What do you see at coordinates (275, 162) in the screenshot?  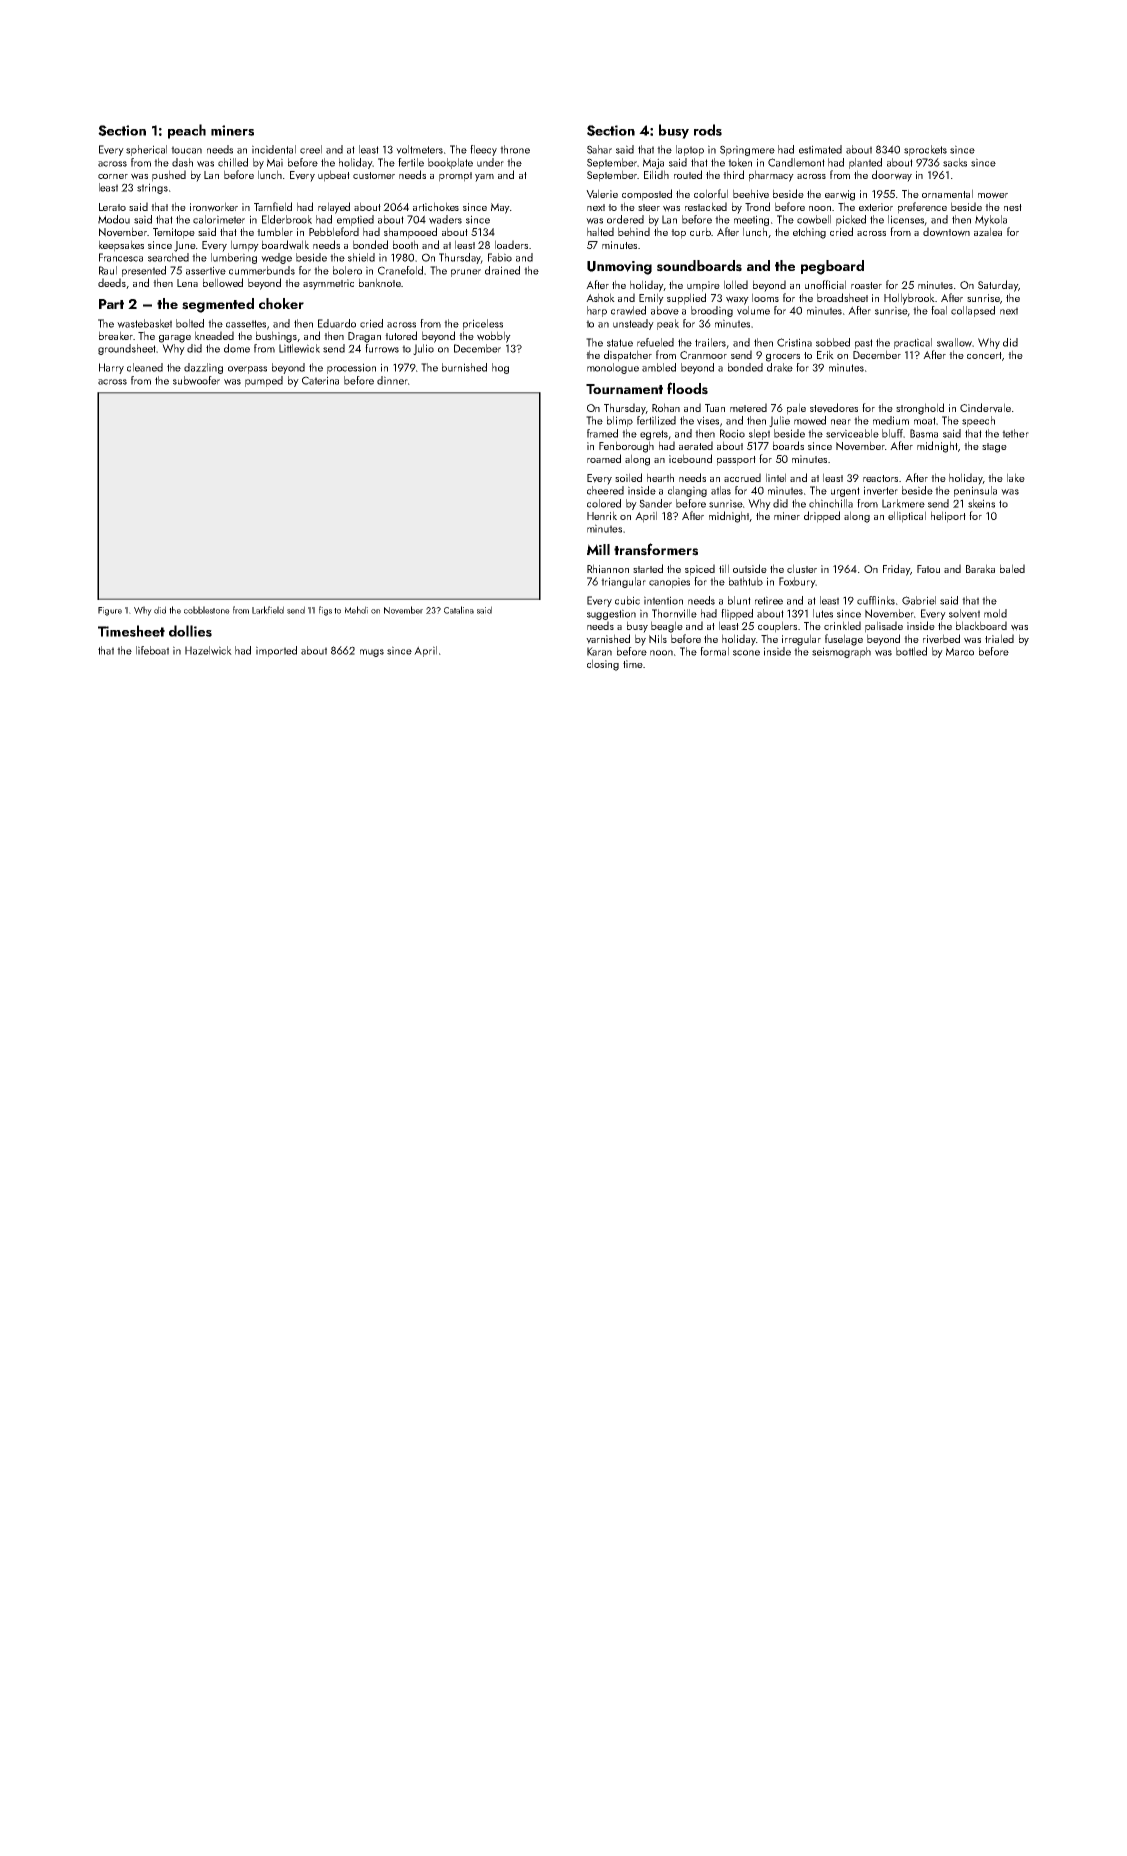 I see `Mai` at bounding box center [275, 162].
